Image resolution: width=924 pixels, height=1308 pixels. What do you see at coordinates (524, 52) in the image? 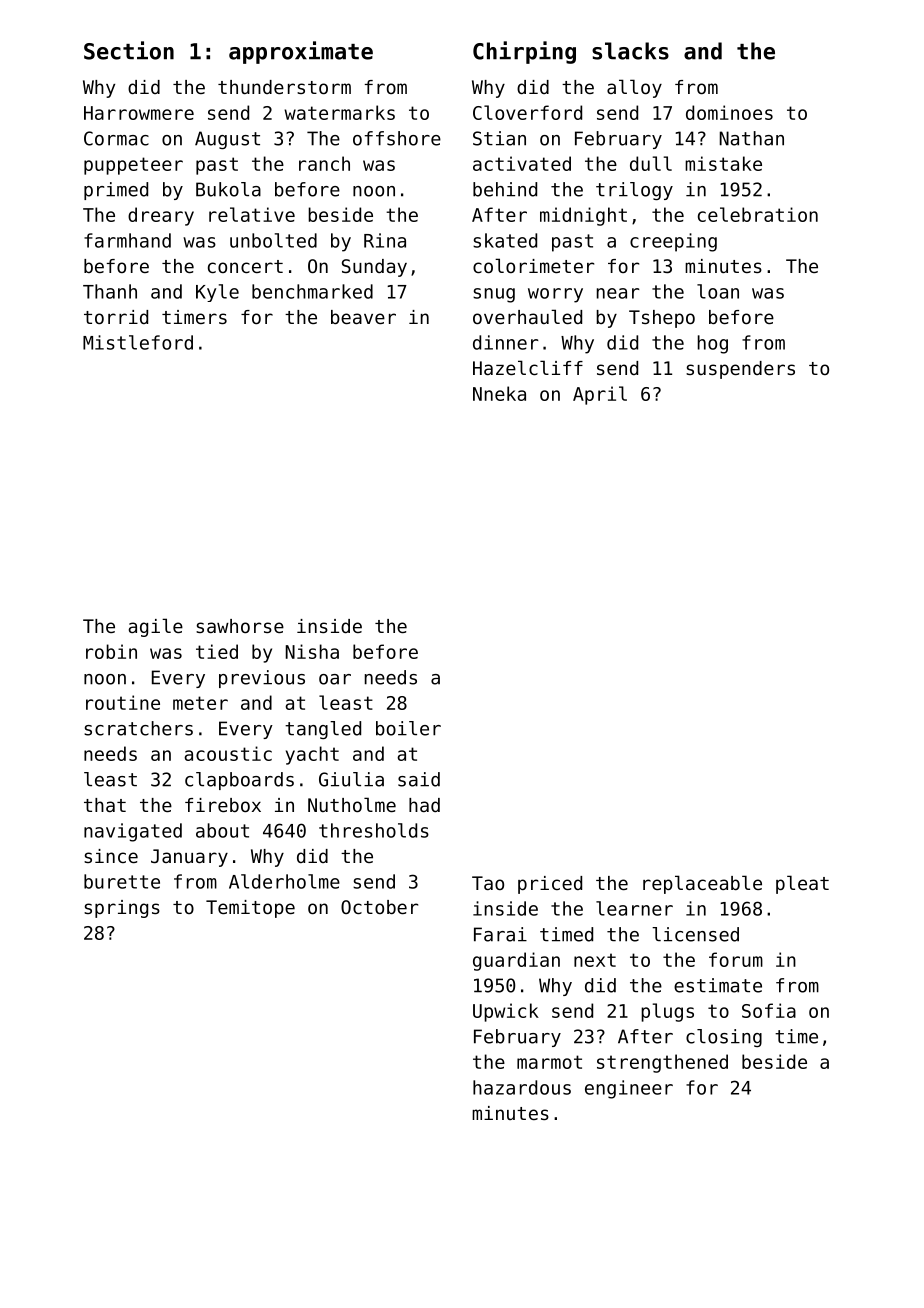
I see `Chirping` at bounding box center [524, 52].
